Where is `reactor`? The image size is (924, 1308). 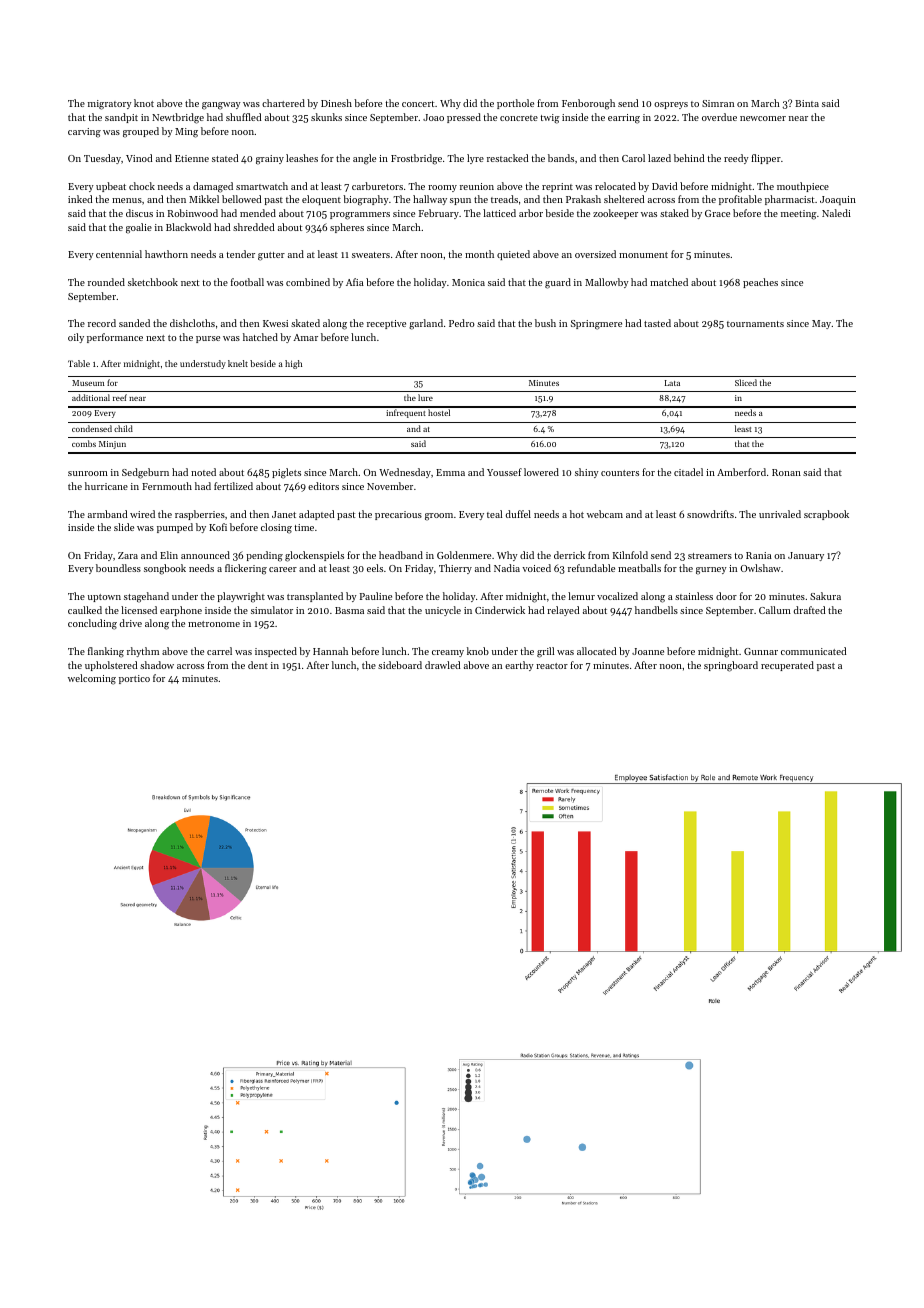 reactor is located at coordinates (552, 666).
